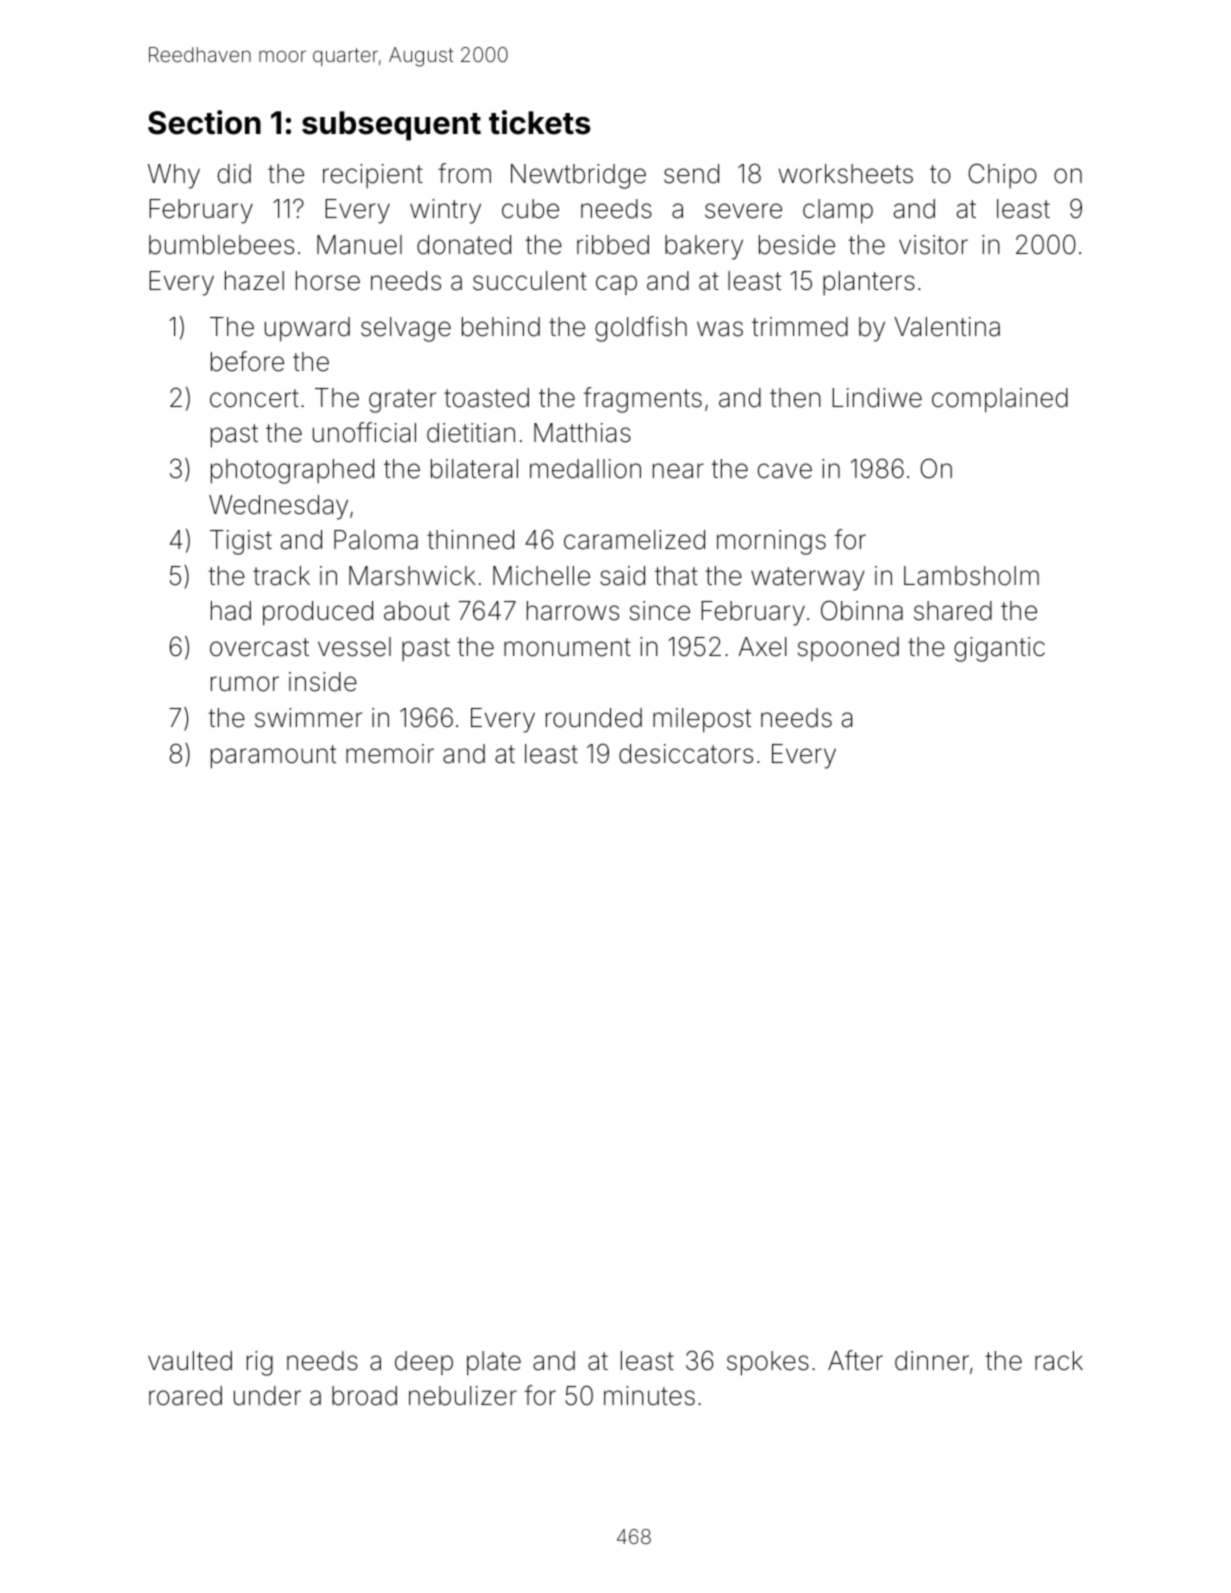  What do you see at coordinates (391, 126) in the page?
I see `subsequent` at bounding box center [391, 126].
